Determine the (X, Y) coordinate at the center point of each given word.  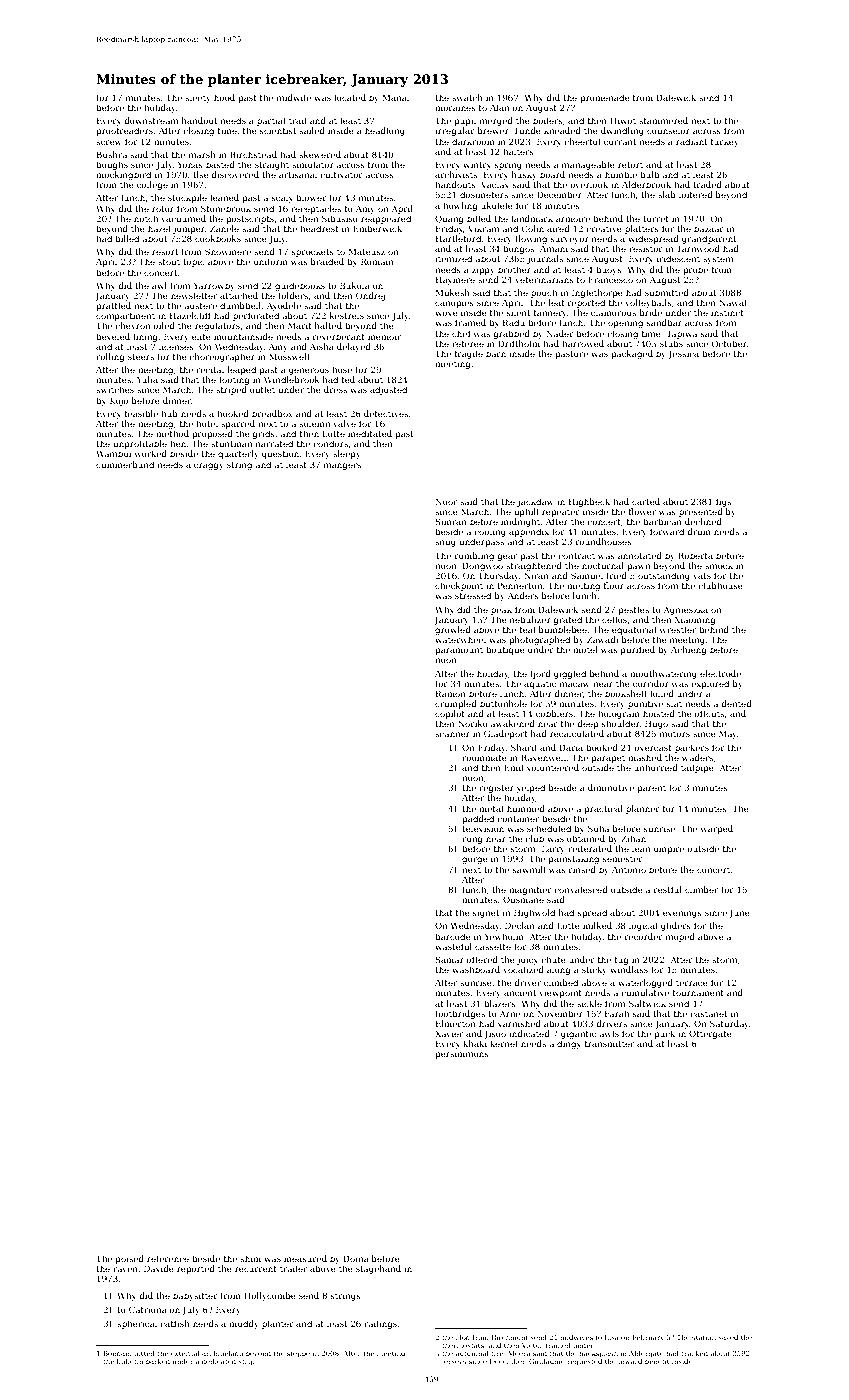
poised (130, 1259)
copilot (450, 714)
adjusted (388, 390)
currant (620, 142)
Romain (377, 261)
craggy (209, 466)
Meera (519, 1353)
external (185, 1353)
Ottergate (710, 1034)
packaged (632, 354)
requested (584, 1362)
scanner (452, 734)
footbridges (460, 1014)
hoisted (659, 713)
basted (220, 164)
